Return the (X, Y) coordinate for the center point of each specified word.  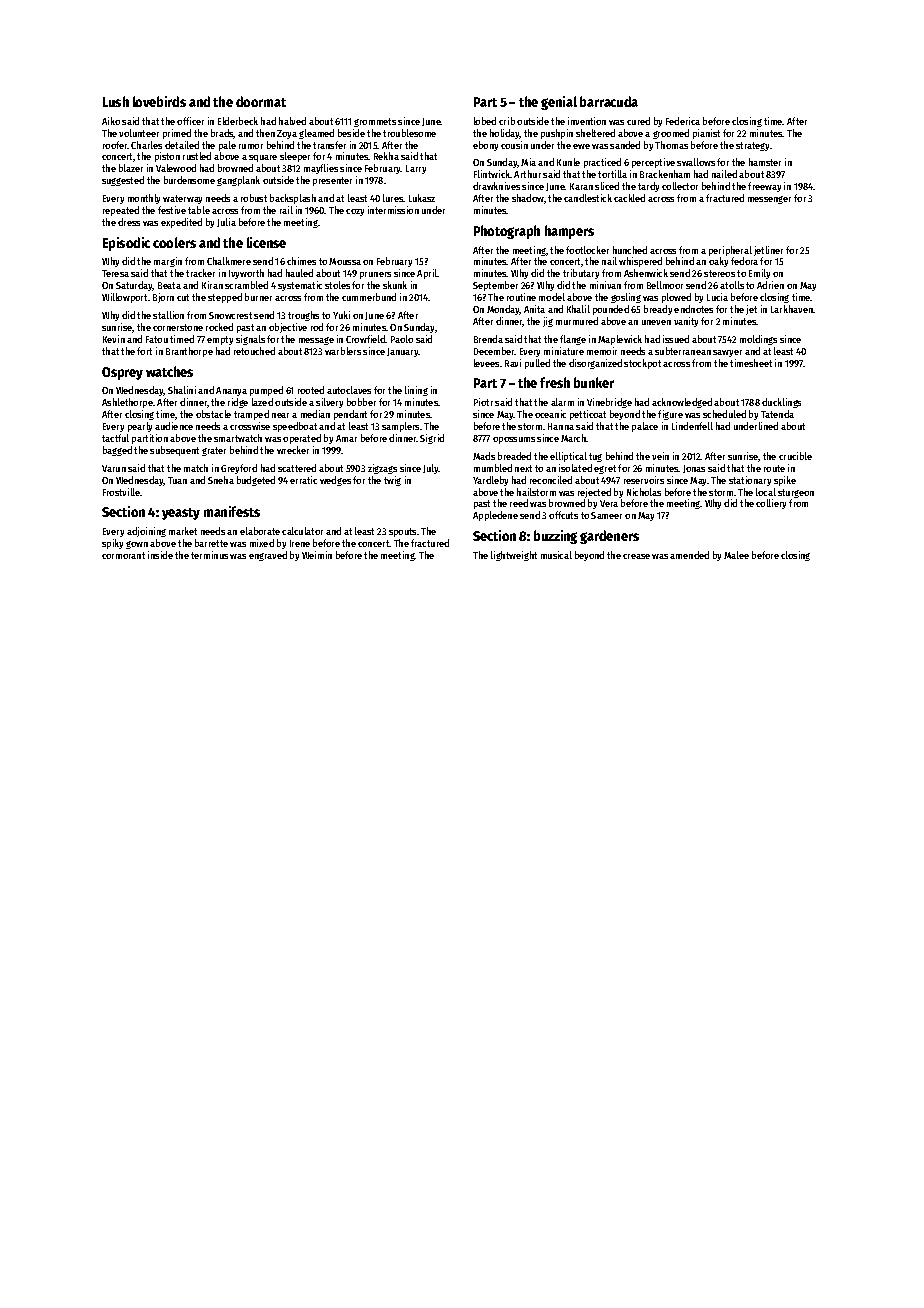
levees (486, 363)
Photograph (507, 232)
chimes (301, 261)
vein (660, 456)
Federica (683, 121)
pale (227, 146)
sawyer (727, 353)
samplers (400, 427)
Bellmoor (665, 285)
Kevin (114, 339)
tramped (251, 415)
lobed (485, 121)
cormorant (123, 555)
